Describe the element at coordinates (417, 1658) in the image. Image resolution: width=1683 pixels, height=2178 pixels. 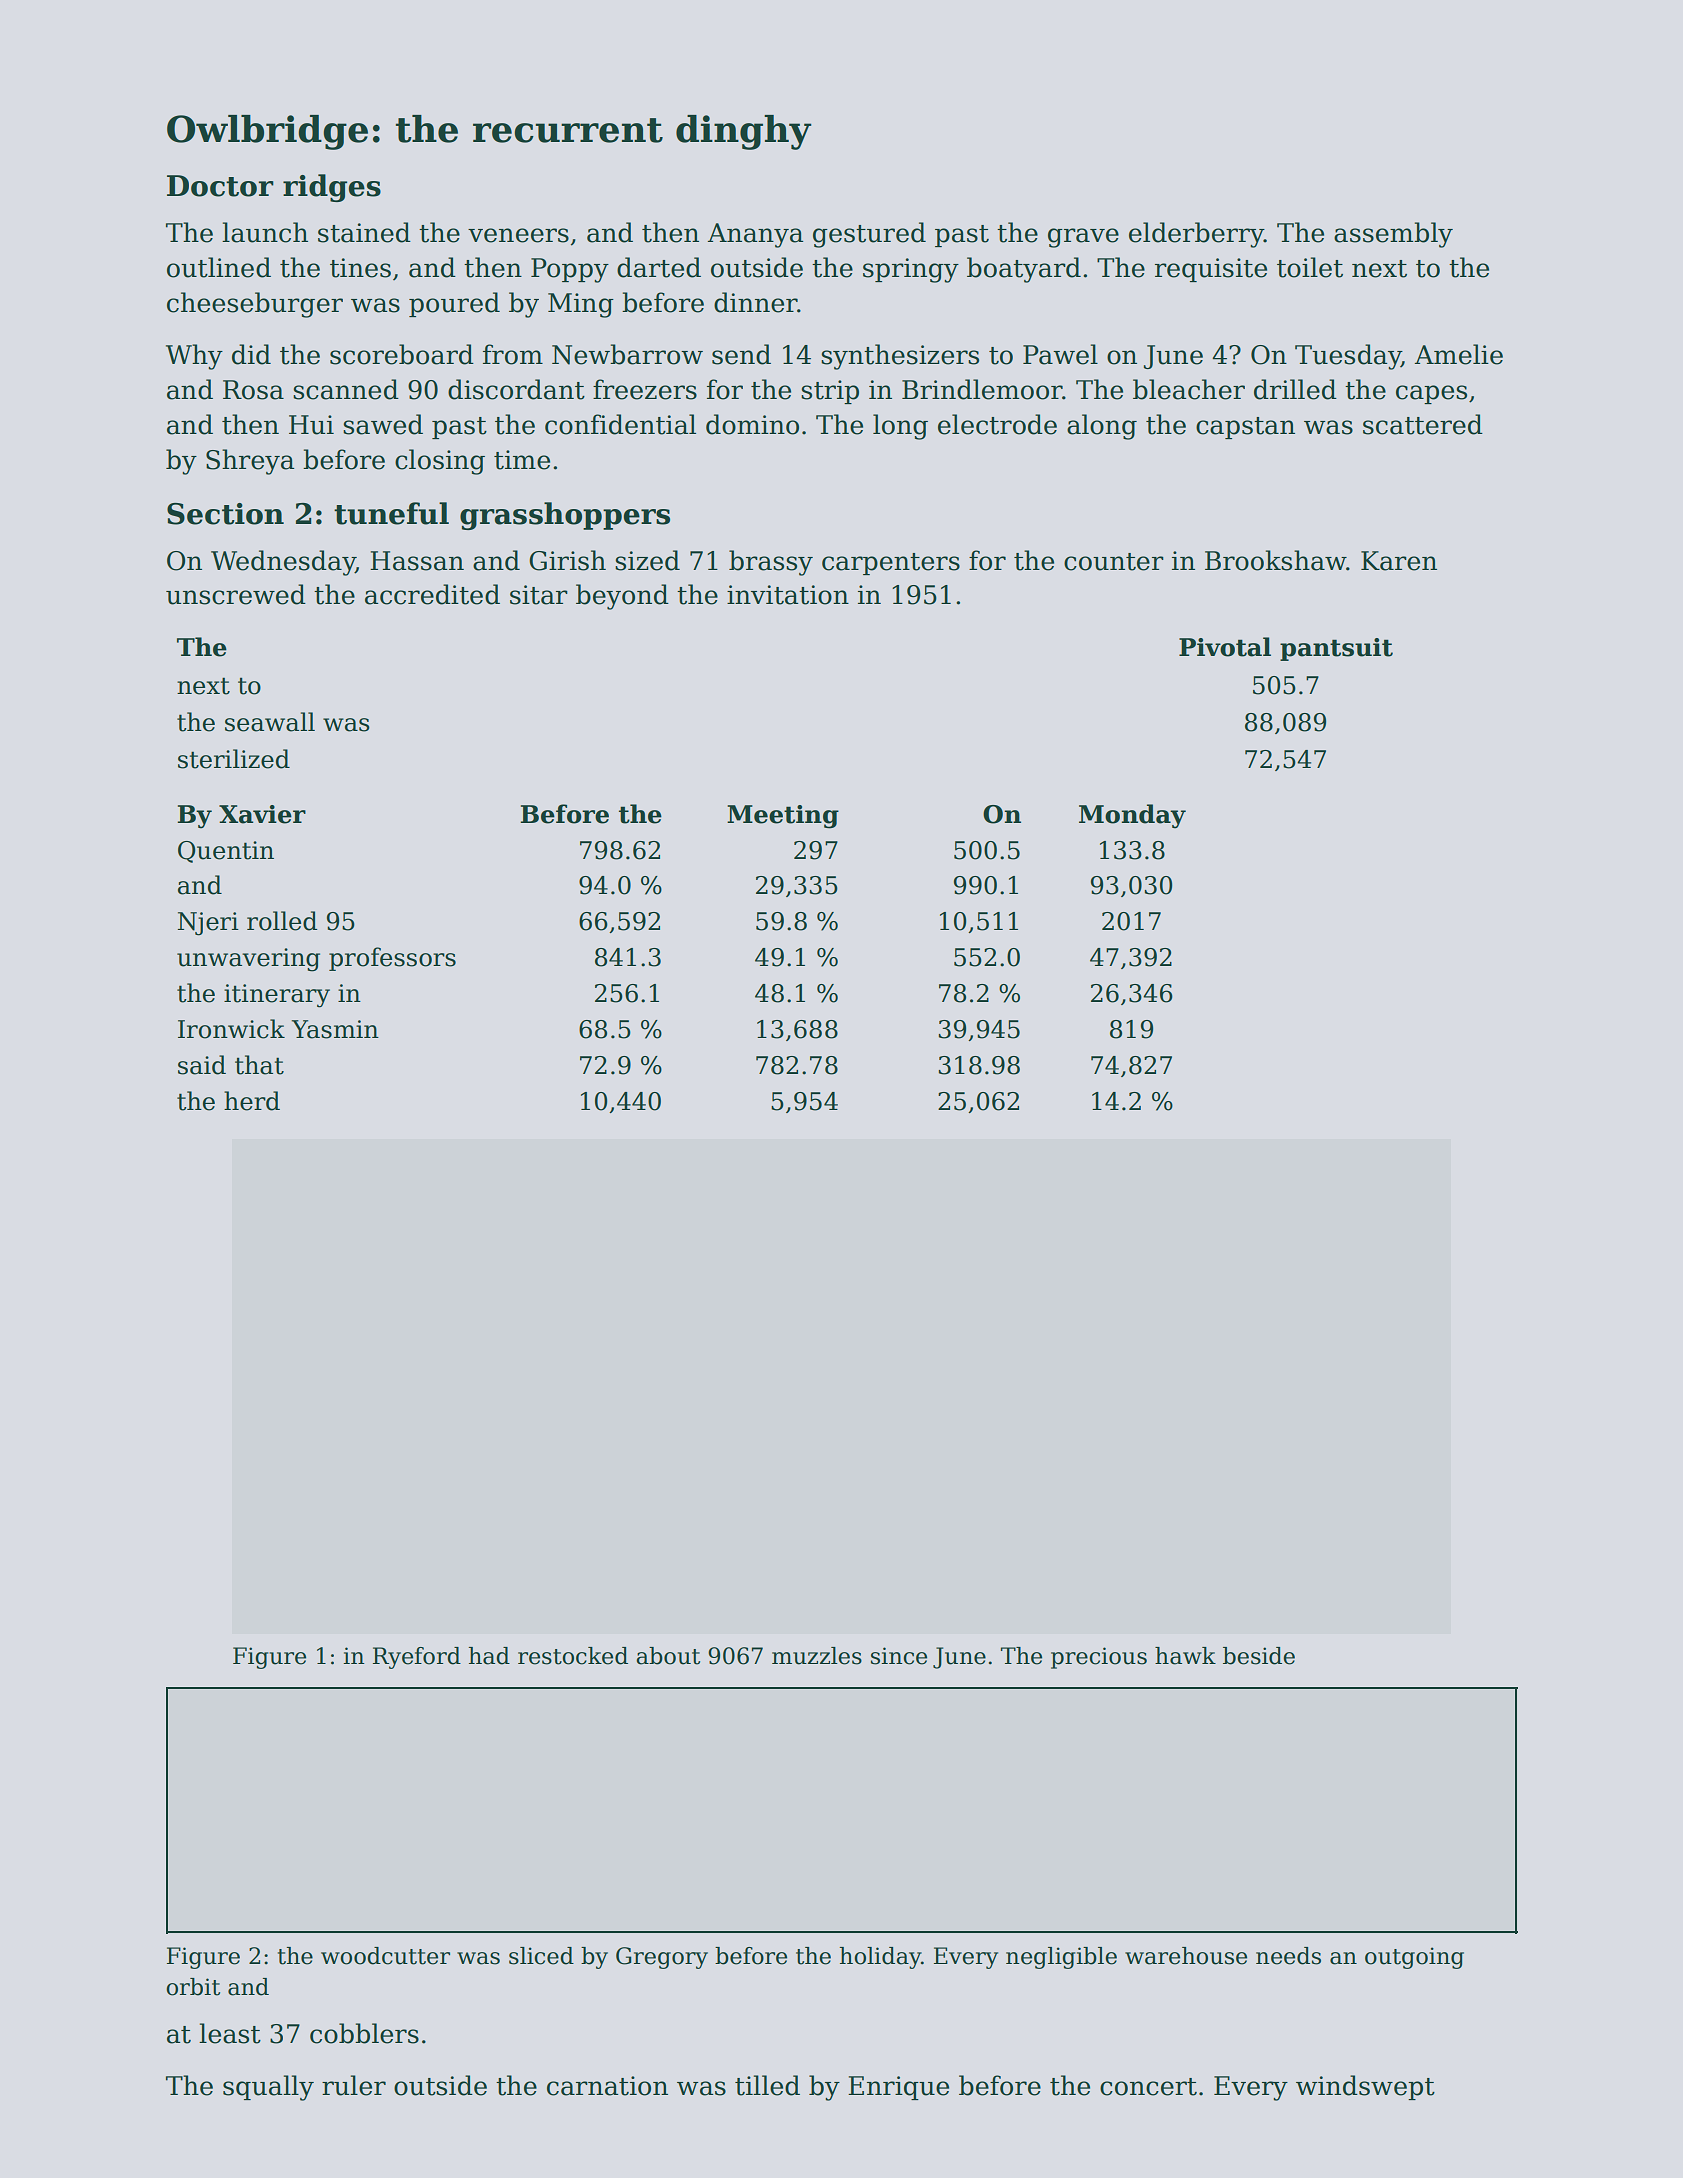
I see `Ryeford` at that location.
